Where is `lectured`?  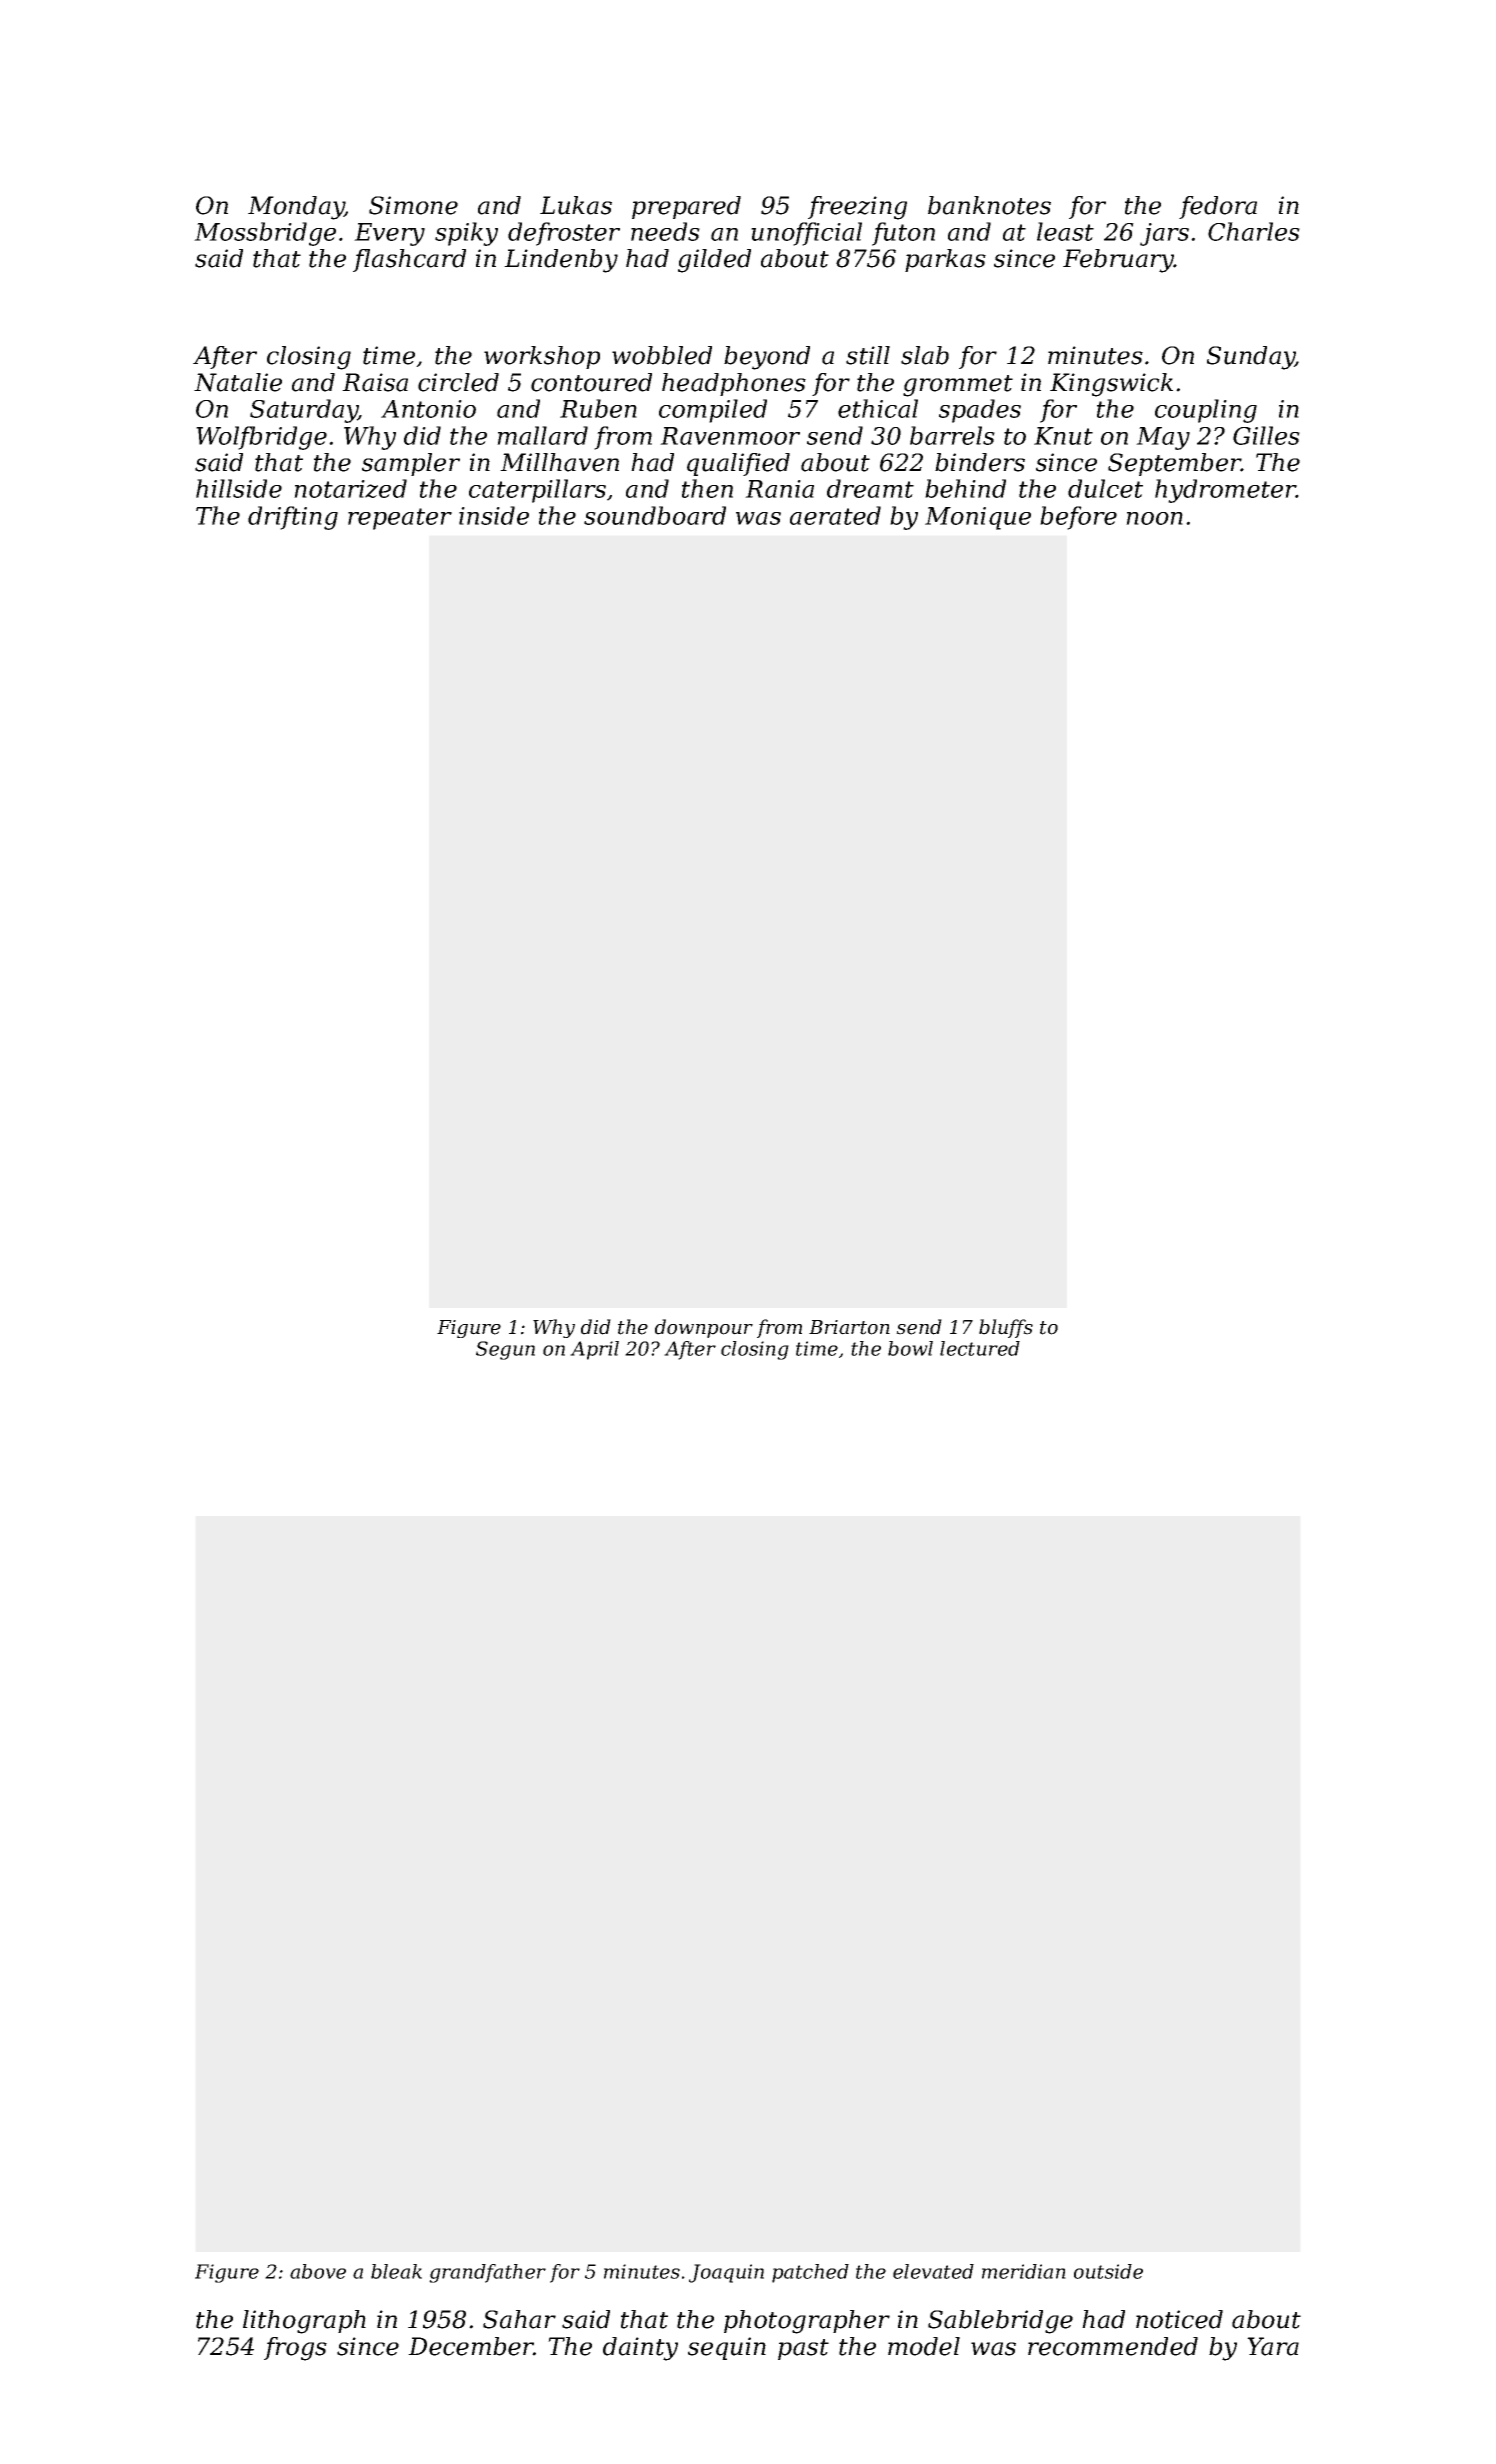 lectured is located at coordinates (980, 1348).
